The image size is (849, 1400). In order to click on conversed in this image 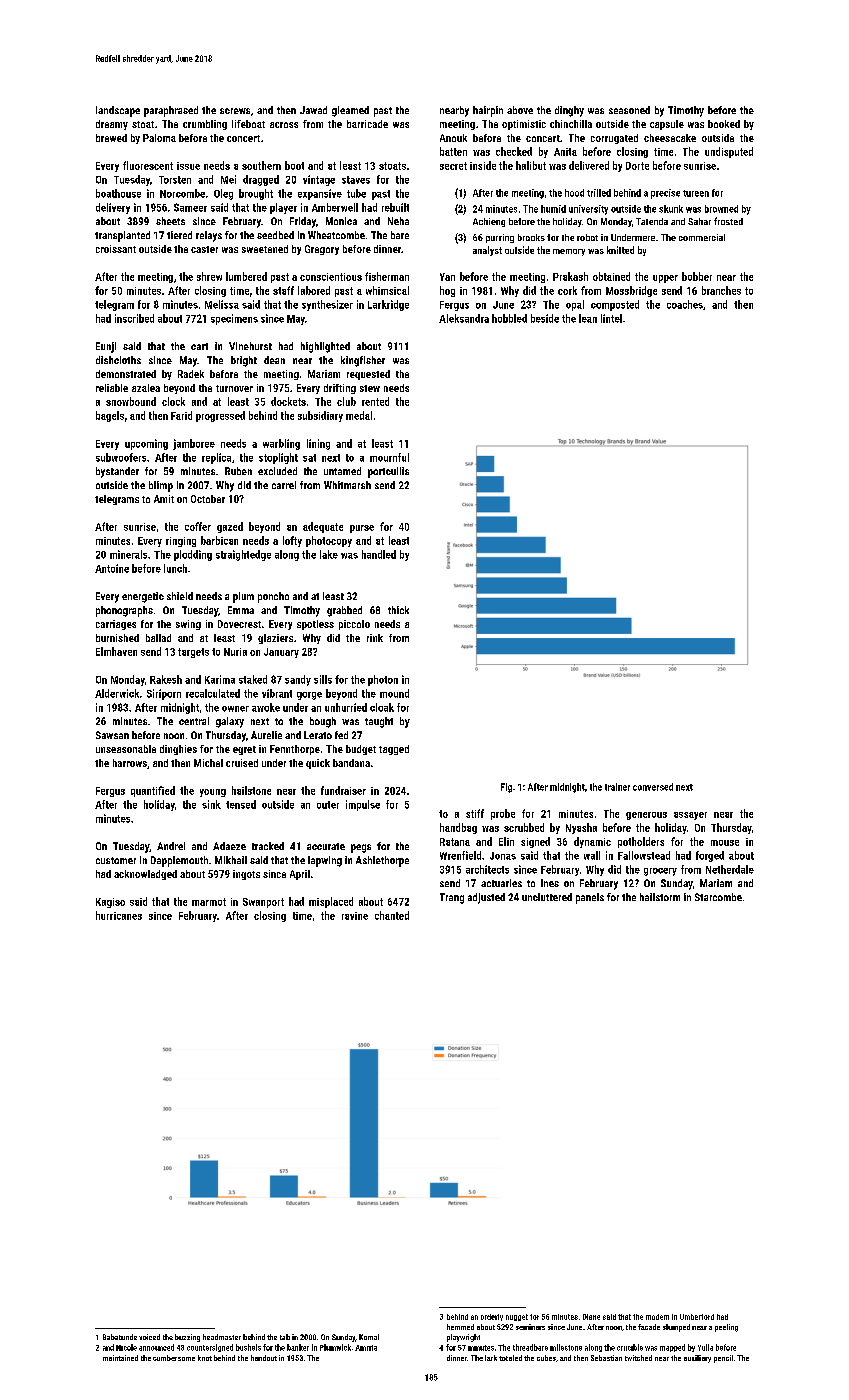, I will do `click(653, 787)`.
